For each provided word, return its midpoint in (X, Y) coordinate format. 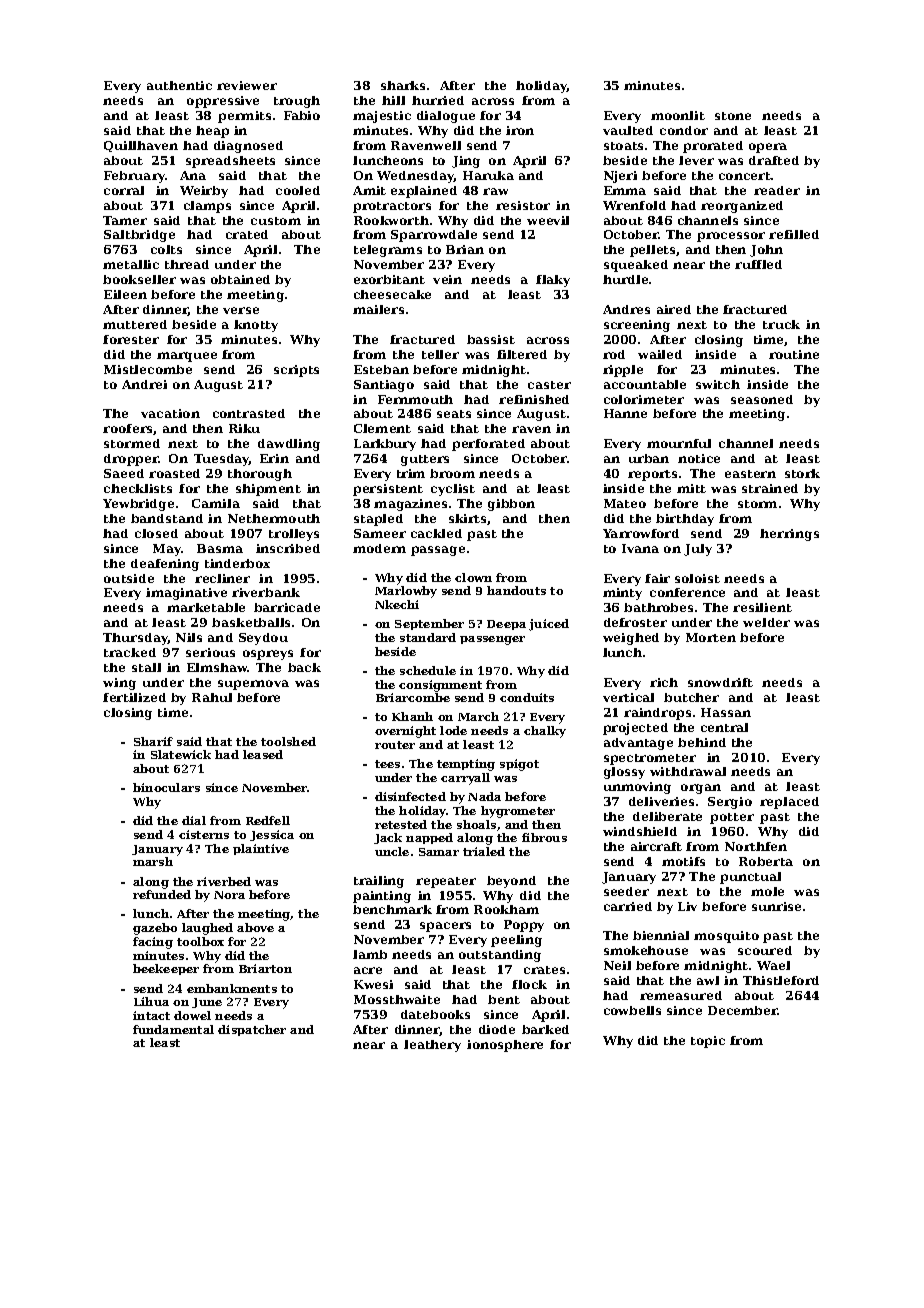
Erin (274, 458)
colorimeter (644, 399)
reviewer (247, 85)
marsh (153, 861)
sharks (403, 85)
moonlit (678, 115)
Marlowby (406, 592)
